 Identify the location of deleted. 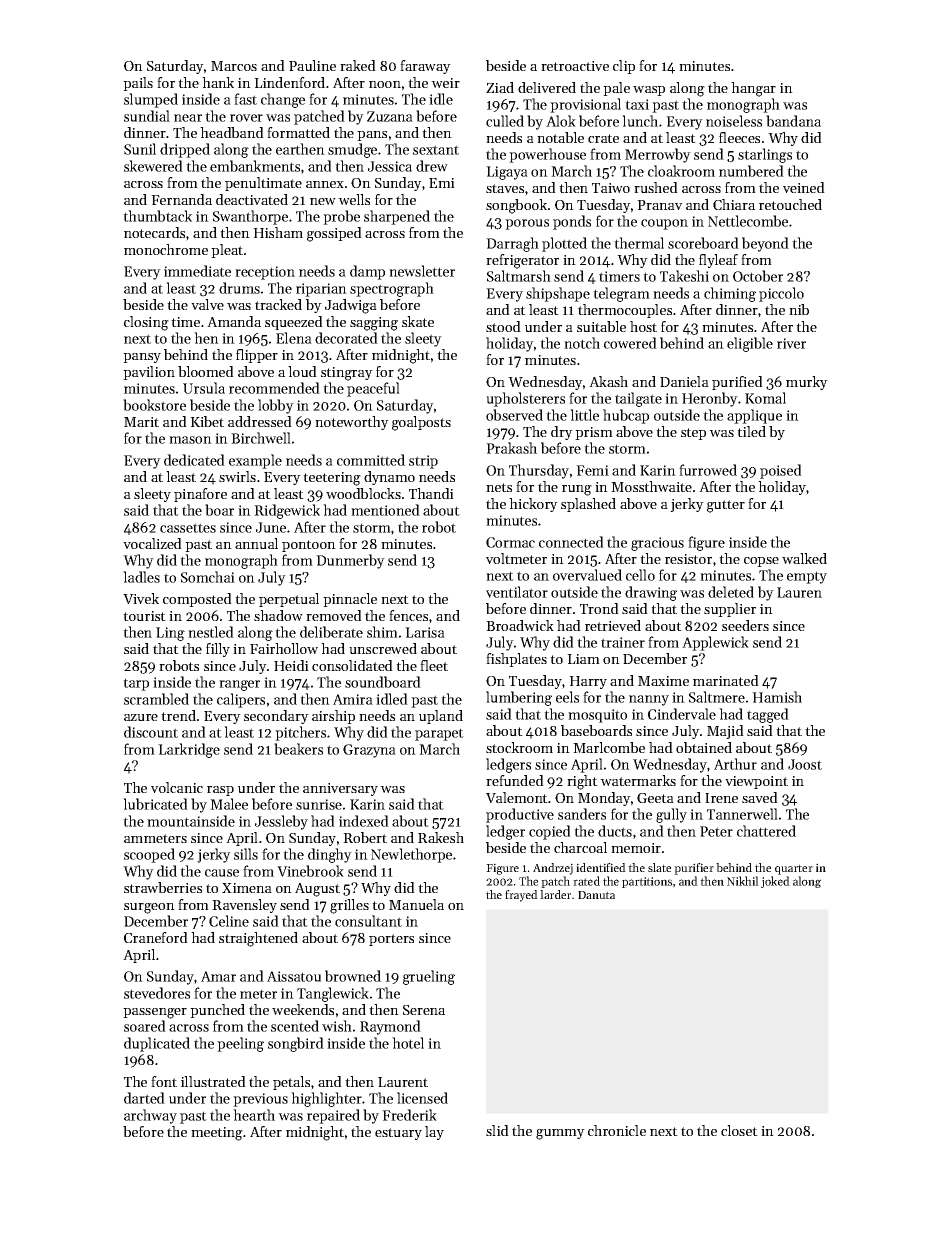
(731, 592).
